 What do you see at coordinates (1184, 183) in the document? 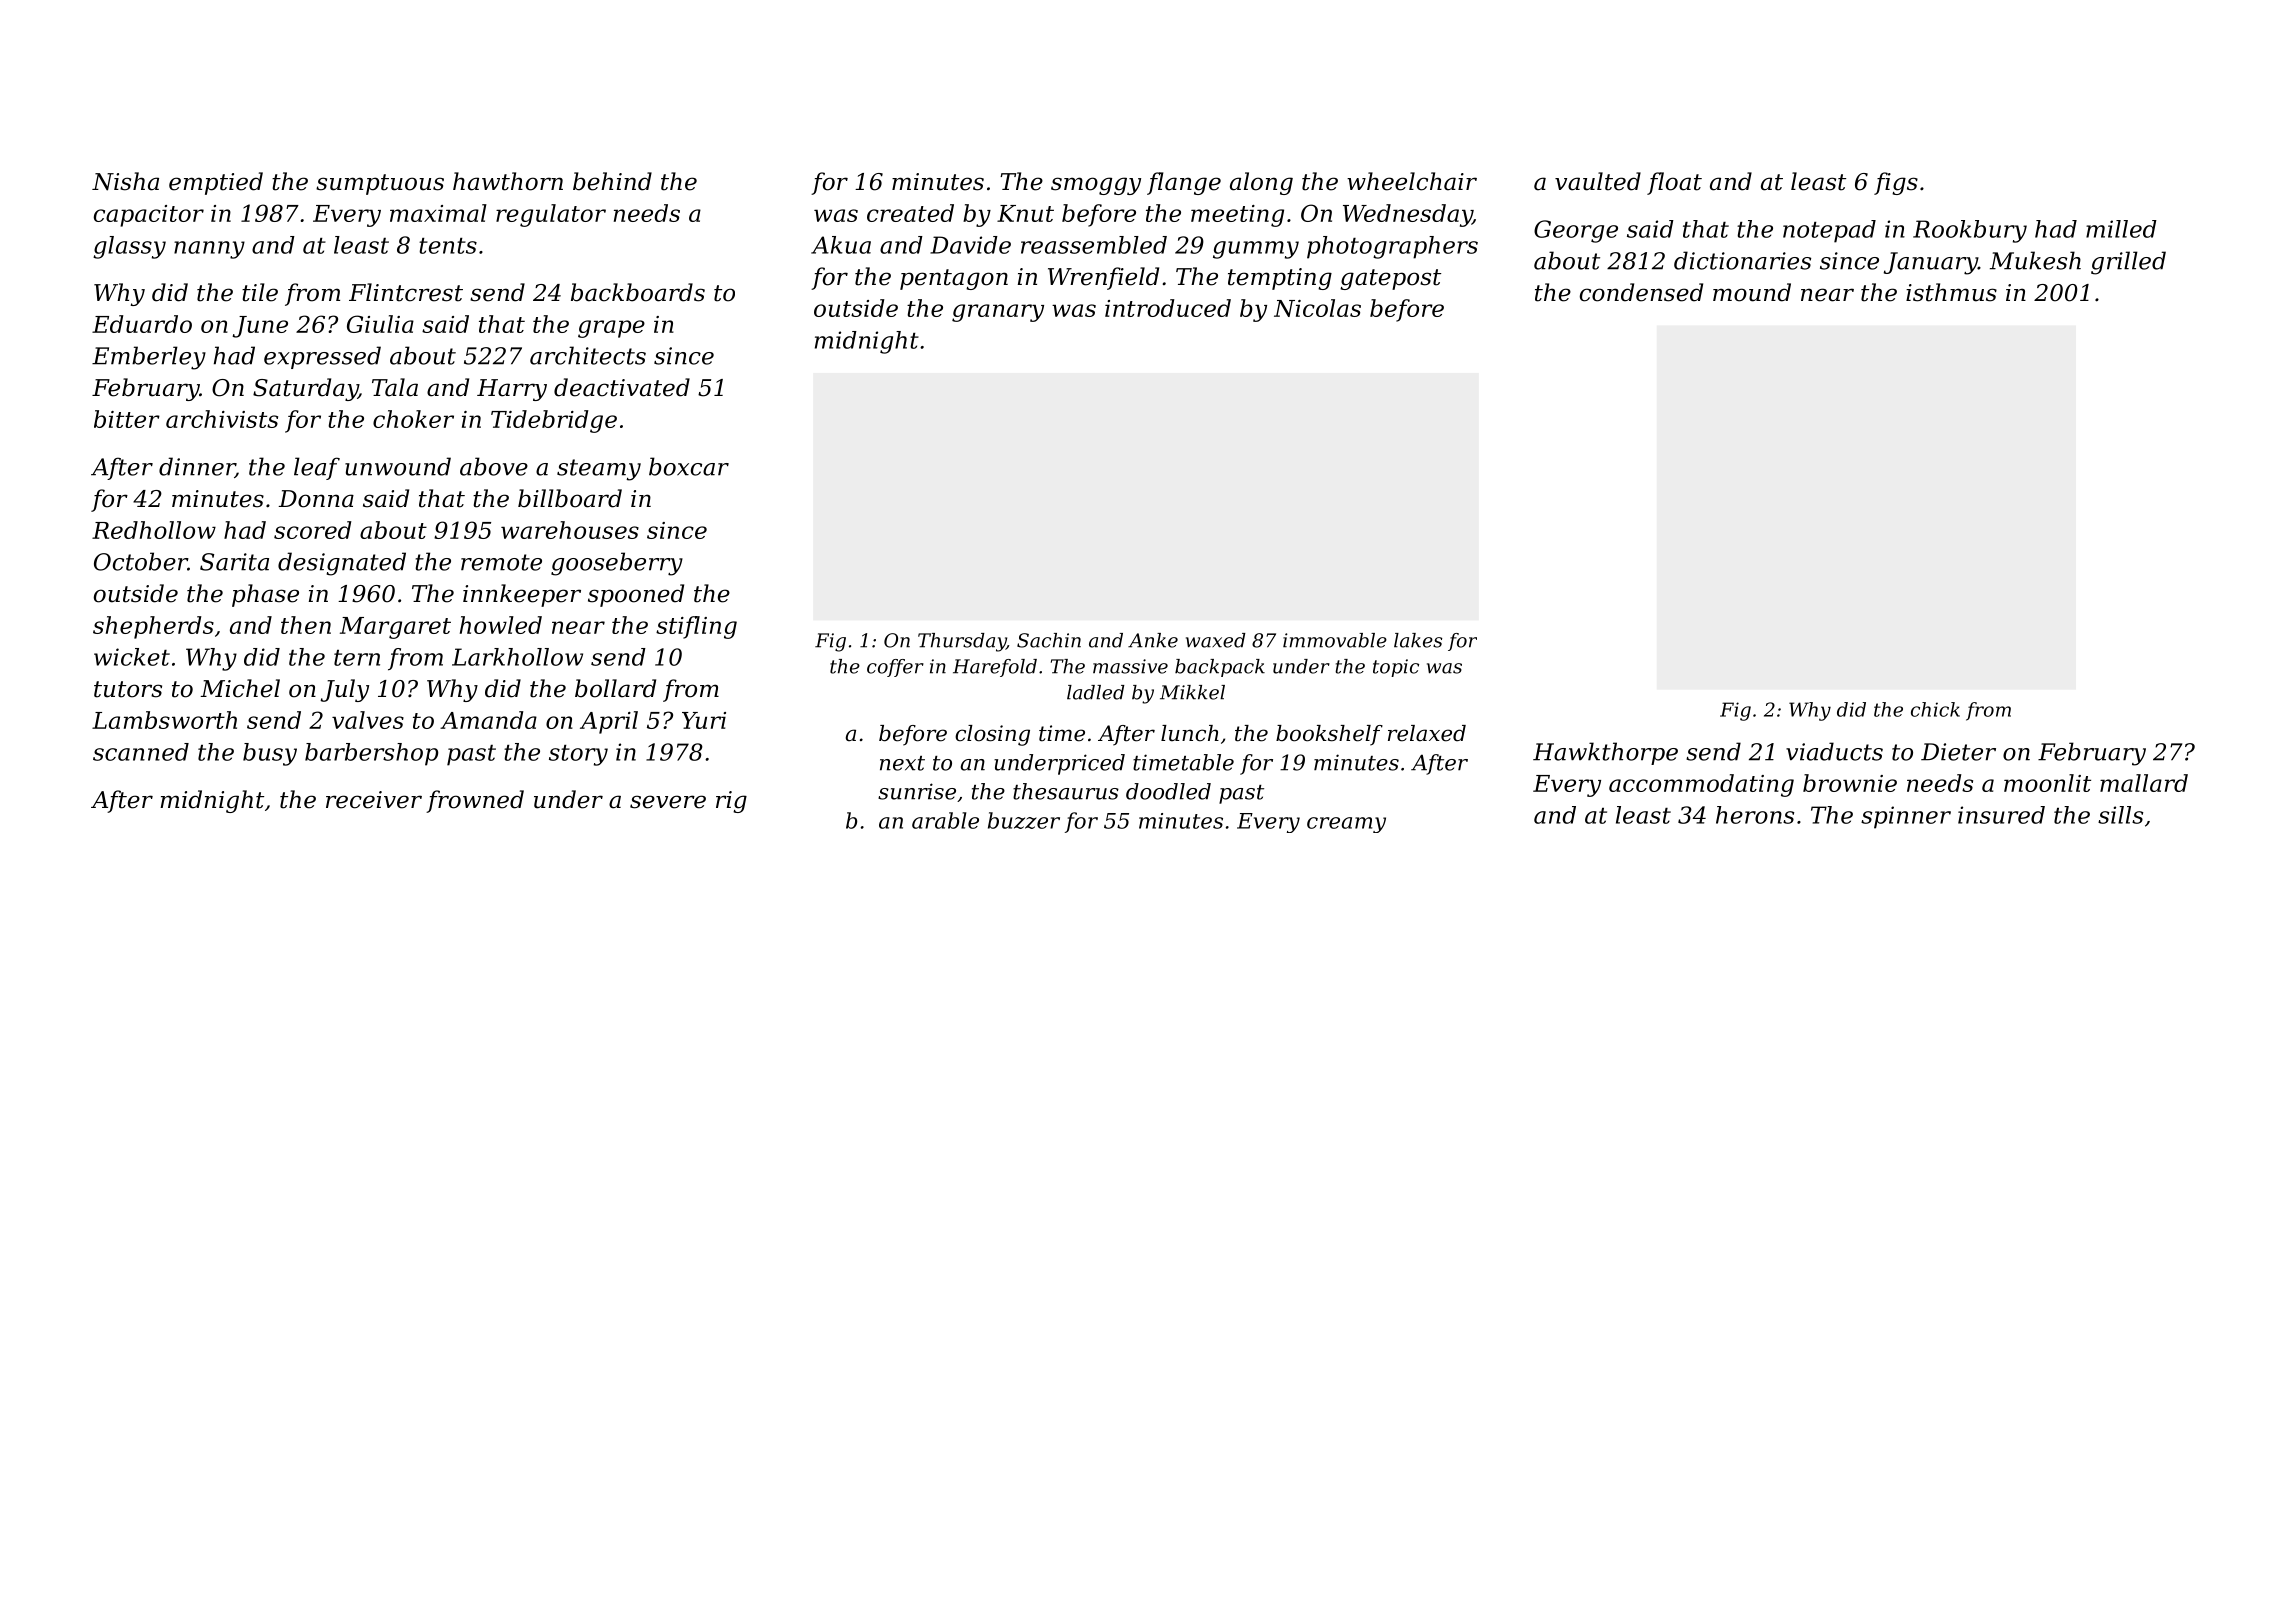
I see `flange` at bounding box center [1184, 183].
